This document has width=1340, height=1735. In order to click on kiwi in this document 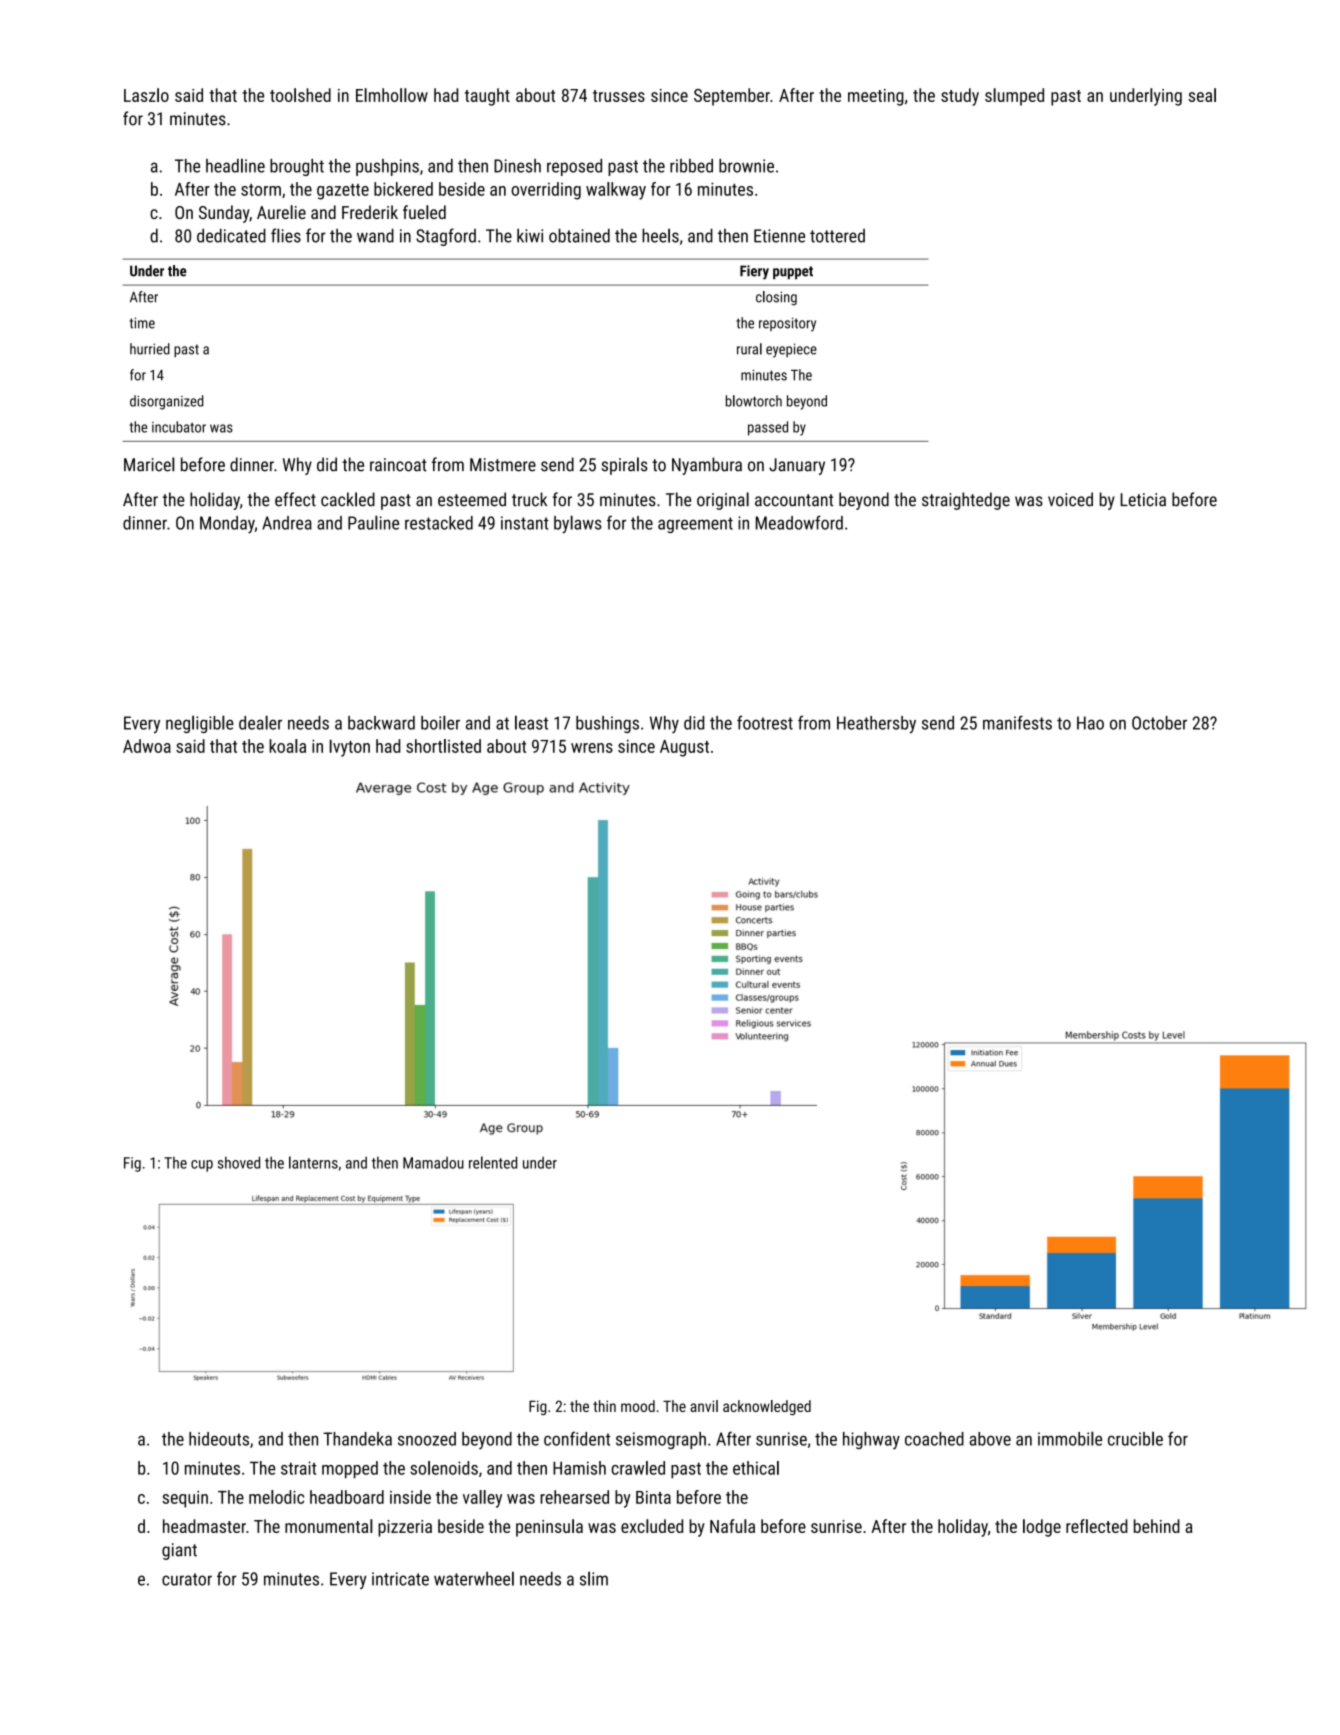, I will do `click(530, 235)`.
